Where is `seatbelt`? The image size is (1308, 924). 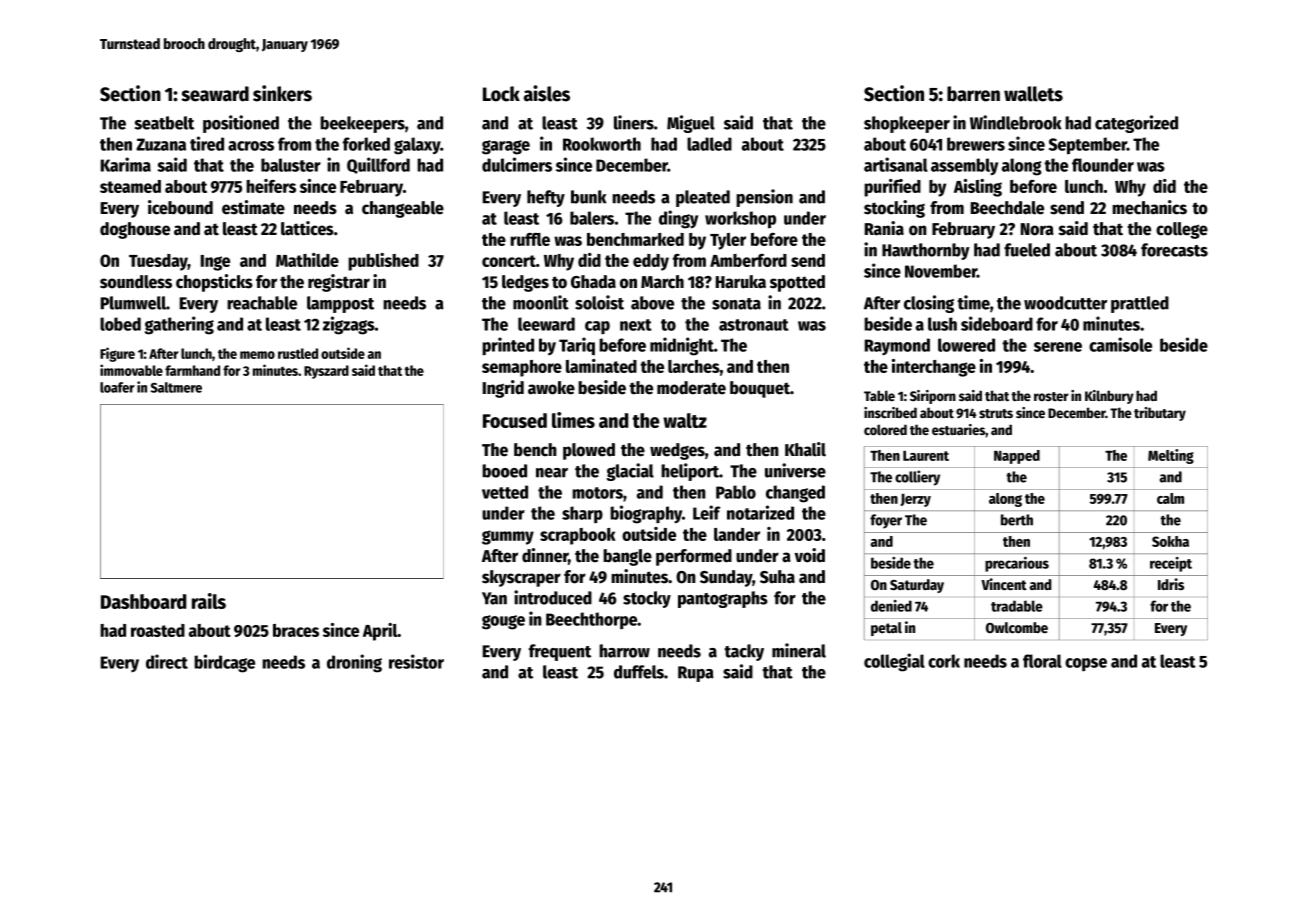 seatbelt is located at coordinates (164, 123).
